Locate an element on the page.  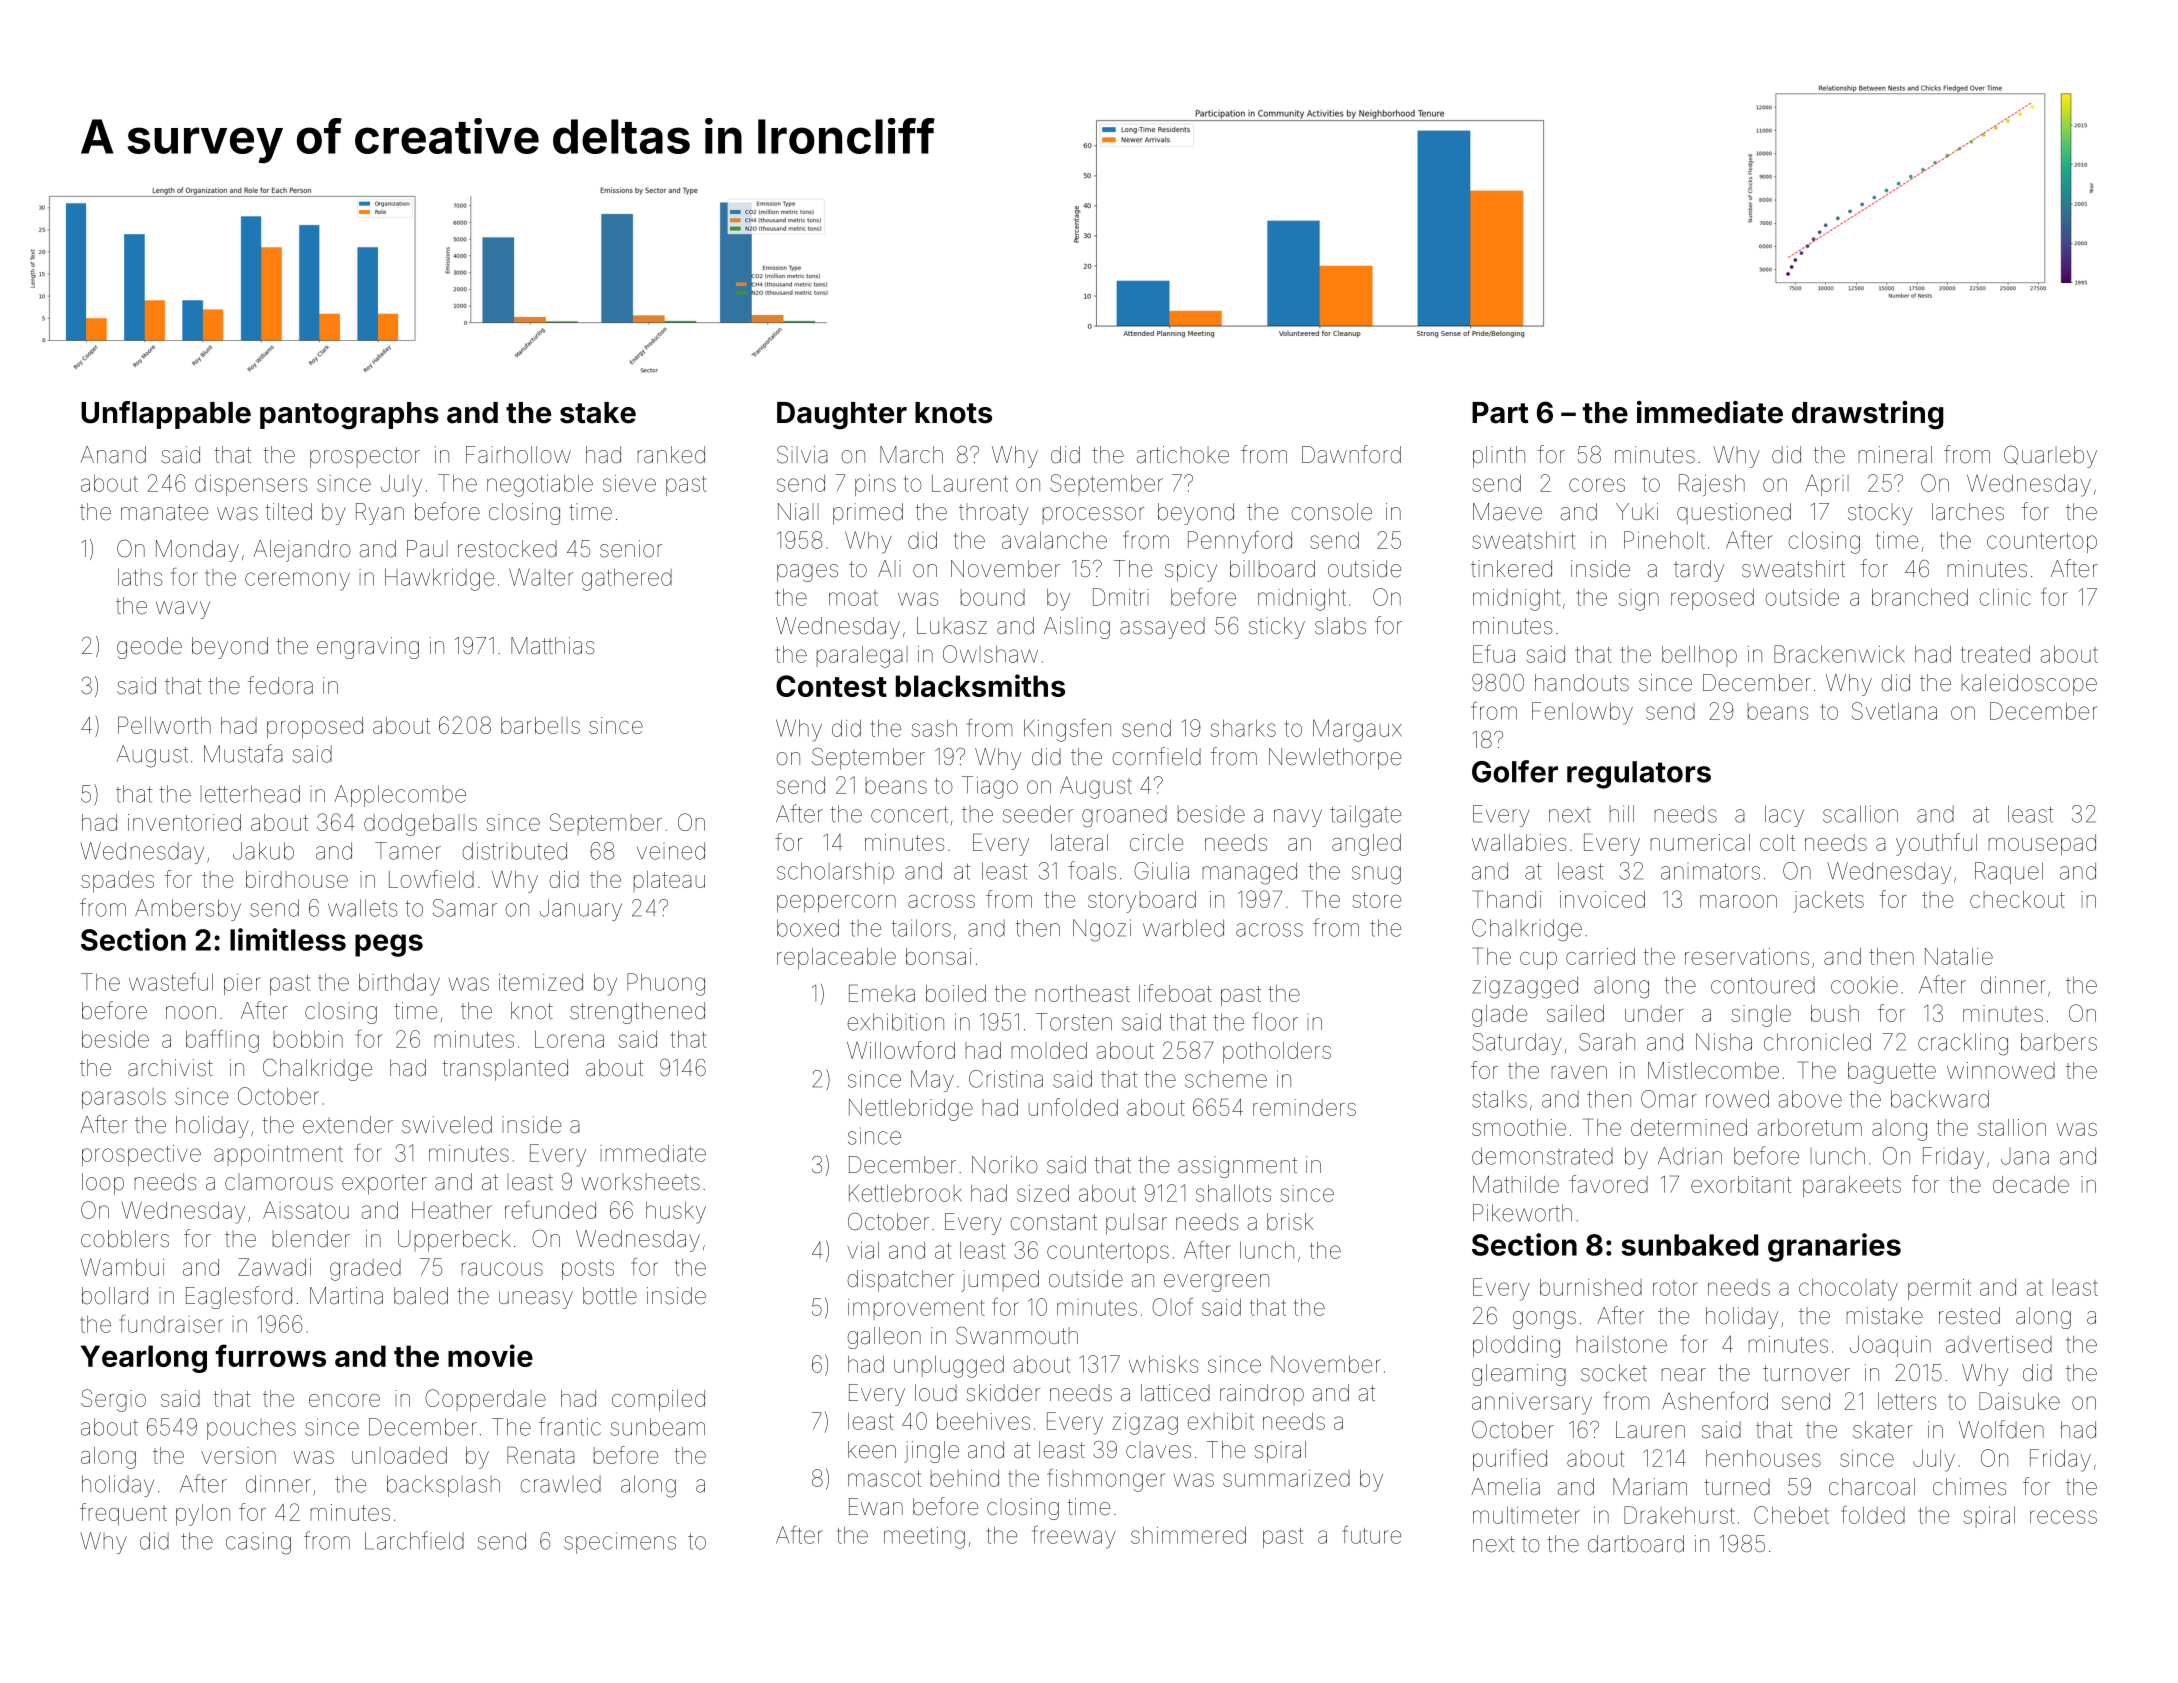
brisk is located at coordinates (1290, 1222).
